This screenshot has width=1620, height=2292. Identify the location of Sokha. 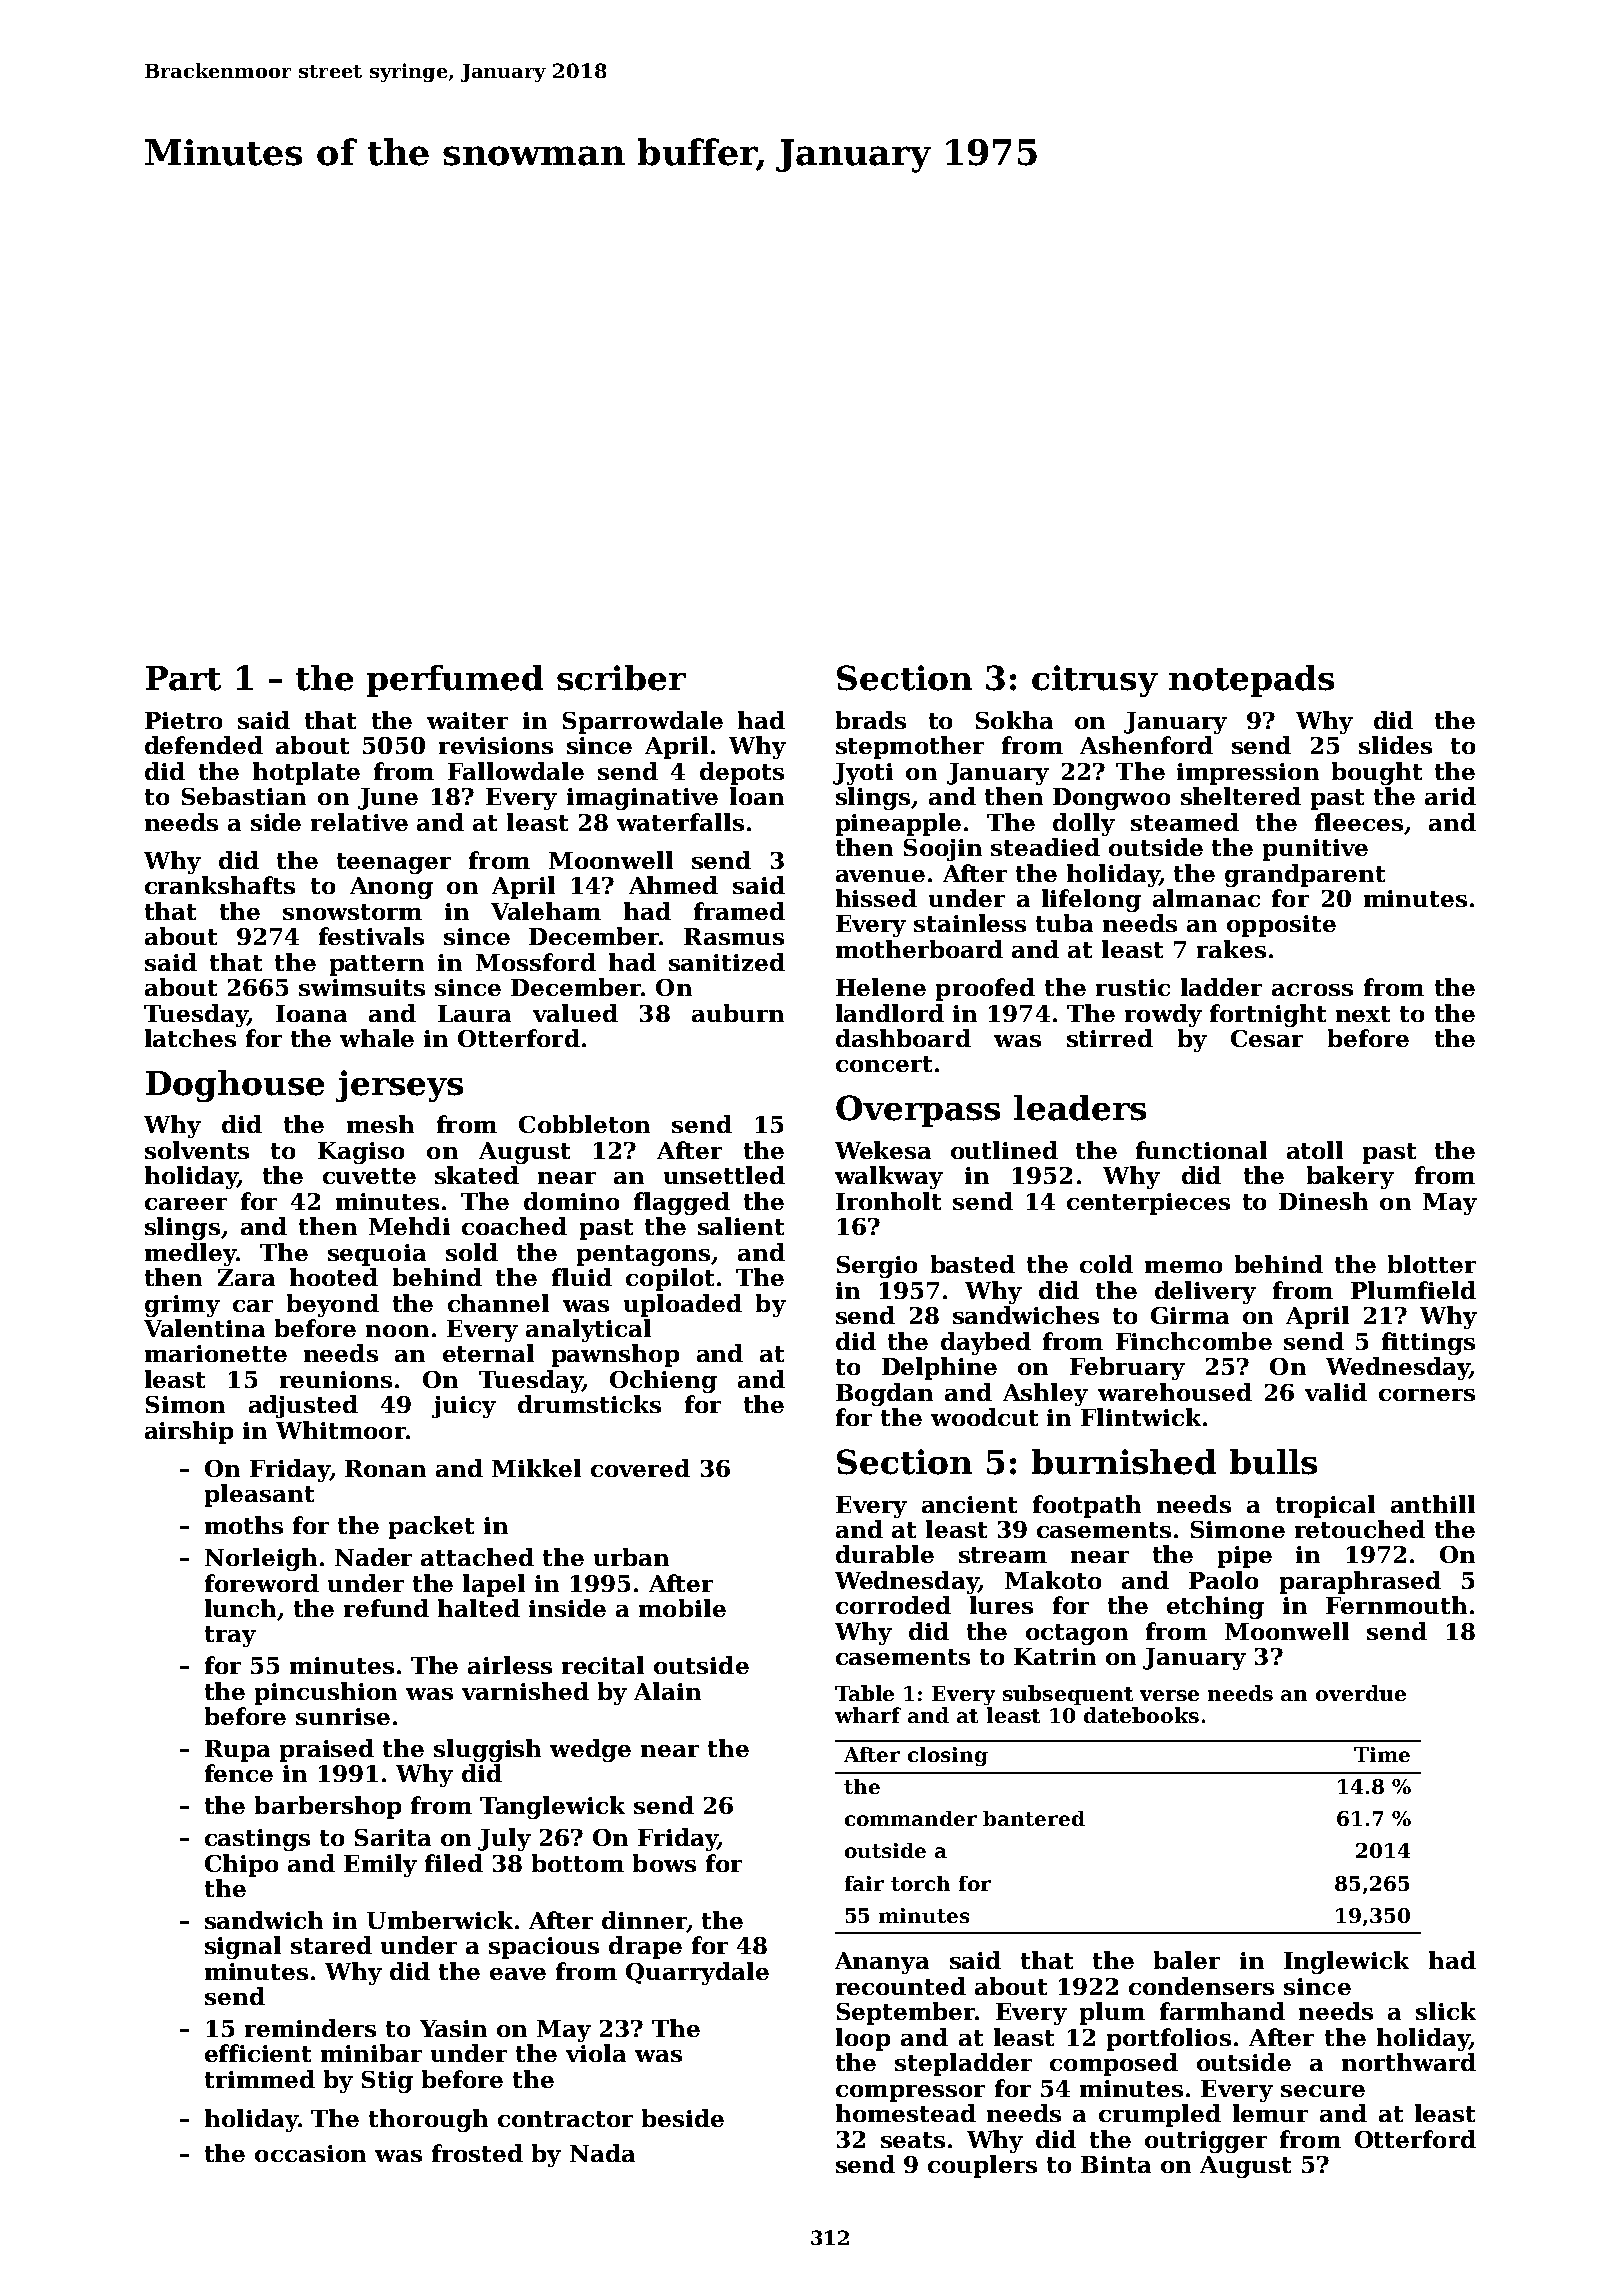
(1014, 720).
